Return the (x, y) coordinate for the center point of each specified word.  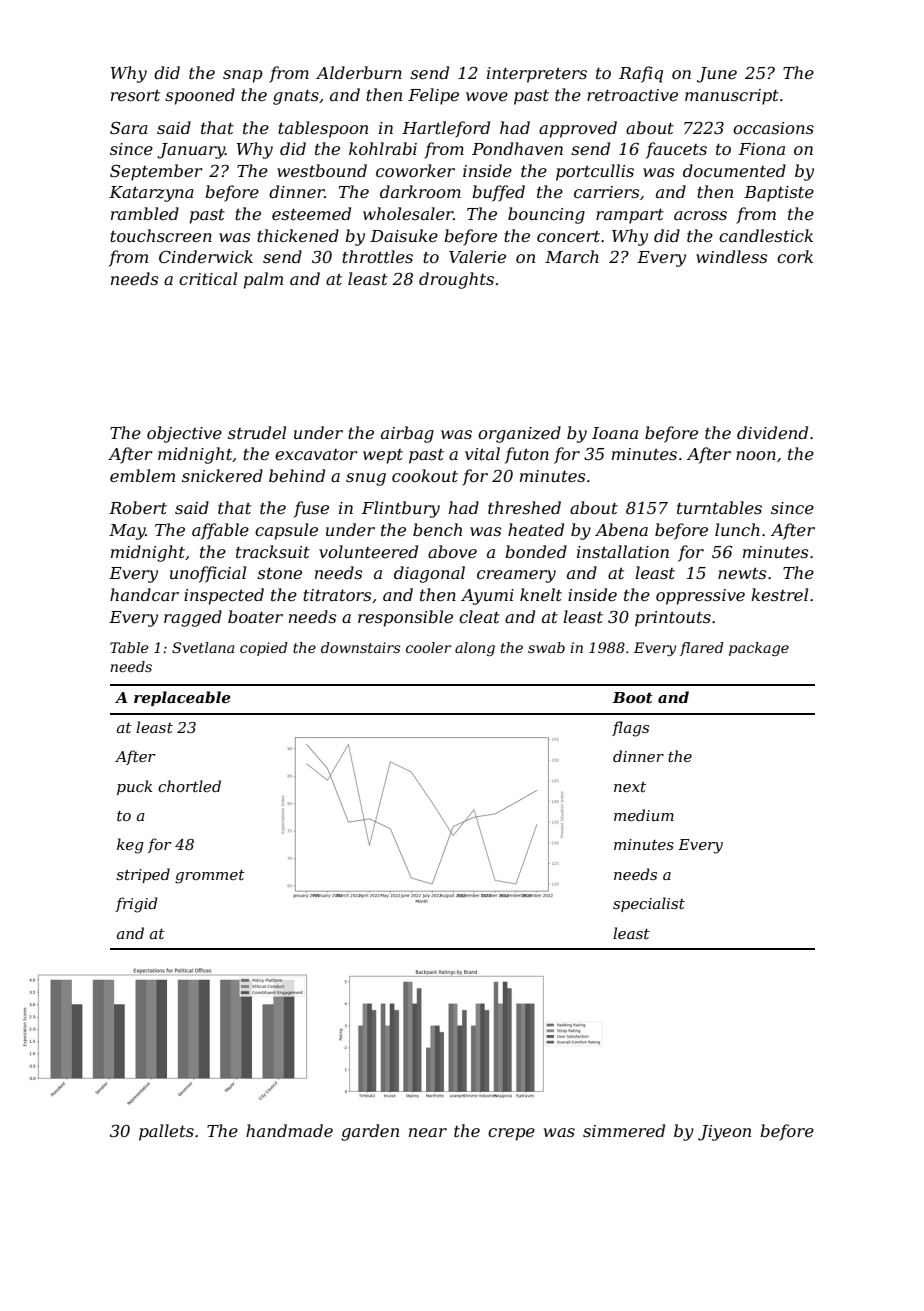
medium (644, 815)
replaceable (182, 698)
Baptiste (779, 194)
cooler (428, 647)
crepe (511, 1134)
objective (184, 434)
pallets (166, 1132)
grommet (210, 877)
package (759, 649)
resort (135, 95)
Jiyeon (724, 1133)
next (630, 787)
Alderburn (359, 72)
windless (731, 256)
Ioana (615, 433)
